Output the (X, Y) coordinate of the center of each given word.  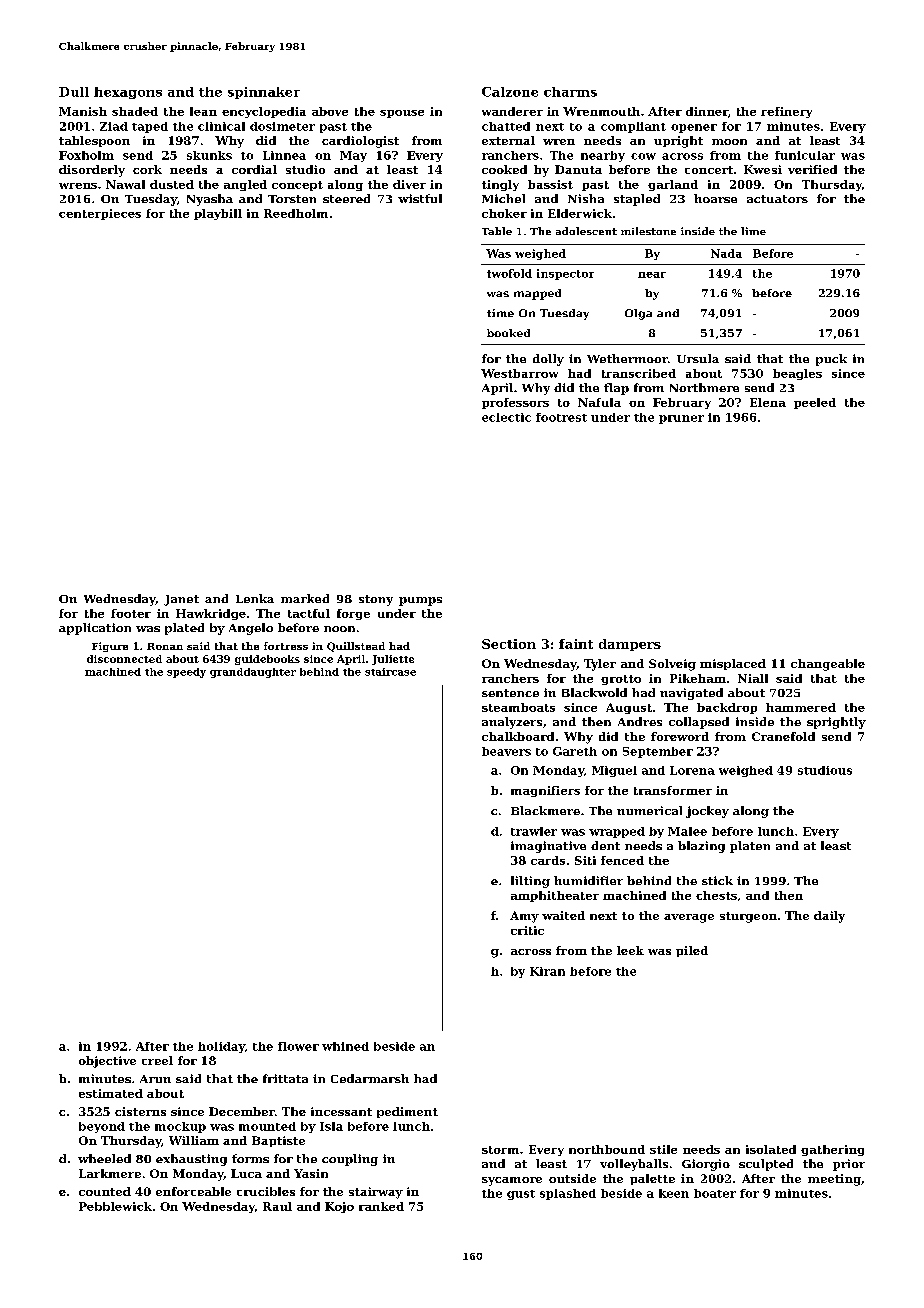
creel (157, 1060)
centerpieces (100, 214)
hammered (801, 707)
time (500, 313)
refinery (786, 112)
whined (345, 1046)
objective (107, 1062)
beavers (506, 751)
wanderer (512, 111)
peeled (815, 403)
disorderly (92, 171)
